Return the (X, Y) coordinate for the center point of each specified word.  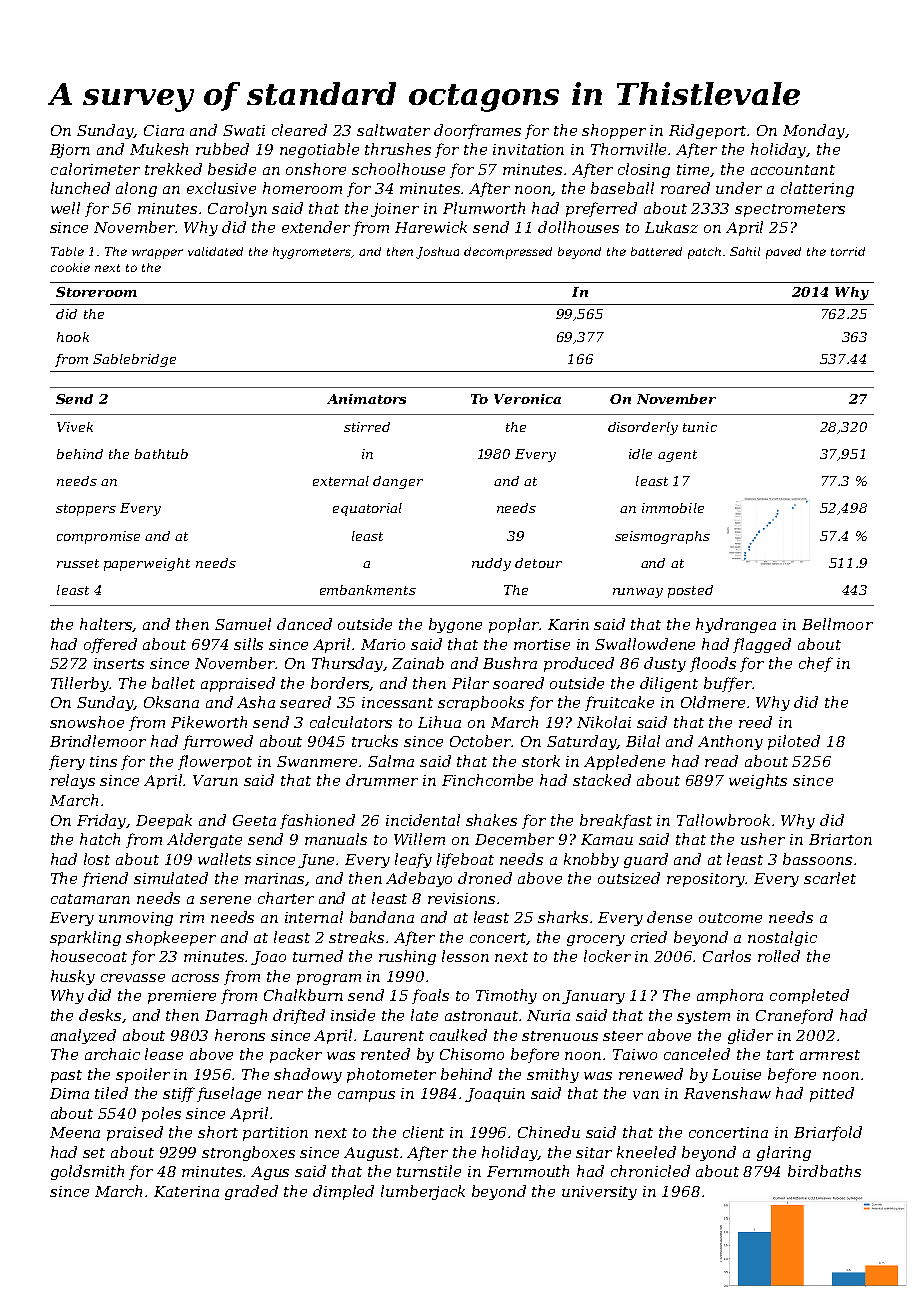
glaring (784, 1153)
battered (656, 251)
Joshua (437, 253)
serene (225, 900)
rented (385, 1054)
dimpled (343, 1192)
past (66, 1076)
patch (704, 253)
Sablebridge (134, 360)
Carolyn (237, 209)
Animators (366, 399)
